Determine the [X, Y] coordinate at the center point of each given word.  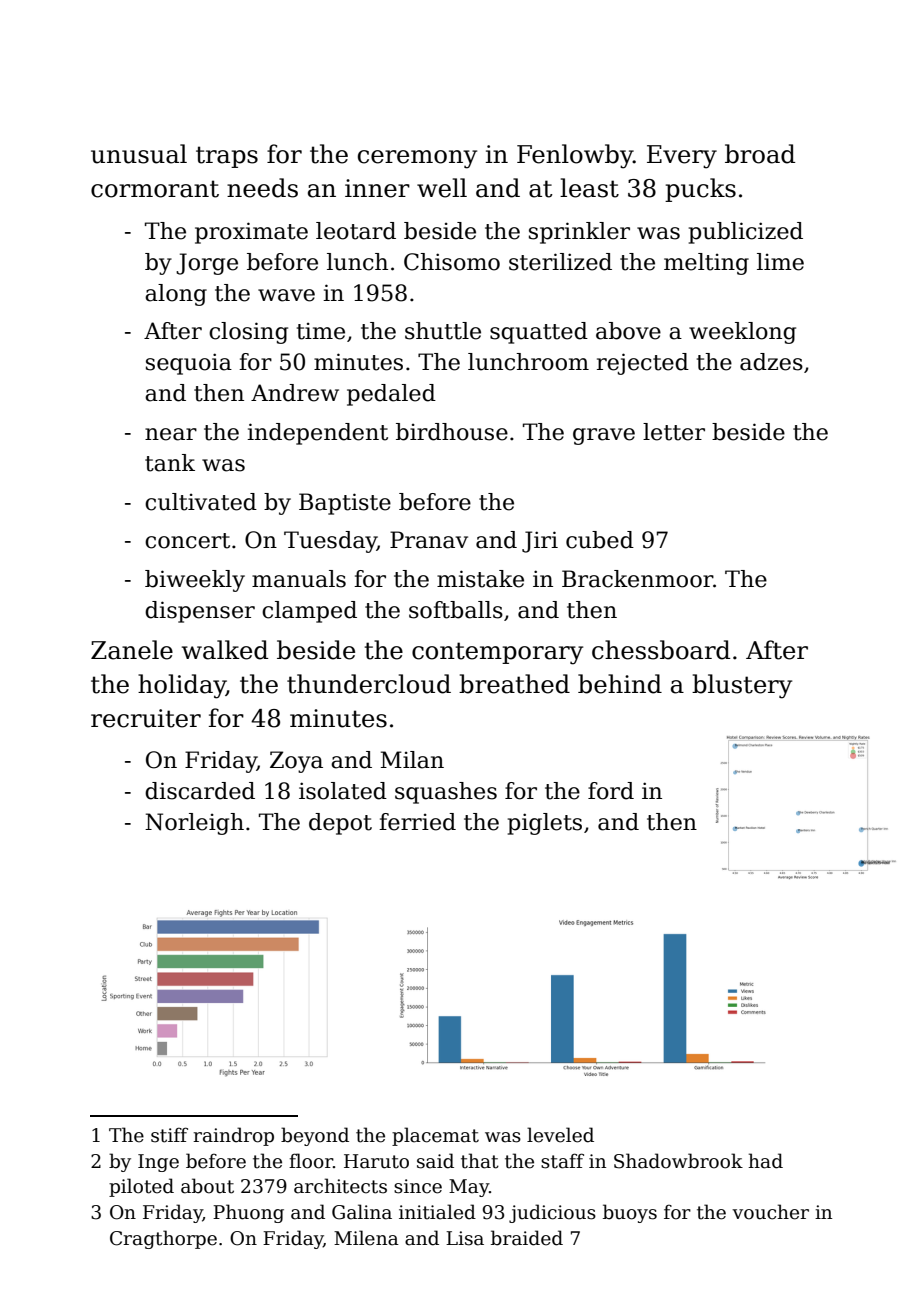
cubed [600, 540]
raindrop [233, 1136]
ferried [417, 822]
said [435, 1161]
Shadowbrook [678, 1161]
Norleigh [194, 824]
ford [611, 791]
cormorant [155, 189]
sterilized [560, 262]
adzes [771, 362]
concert [187, 541]
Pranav [429, 540]
